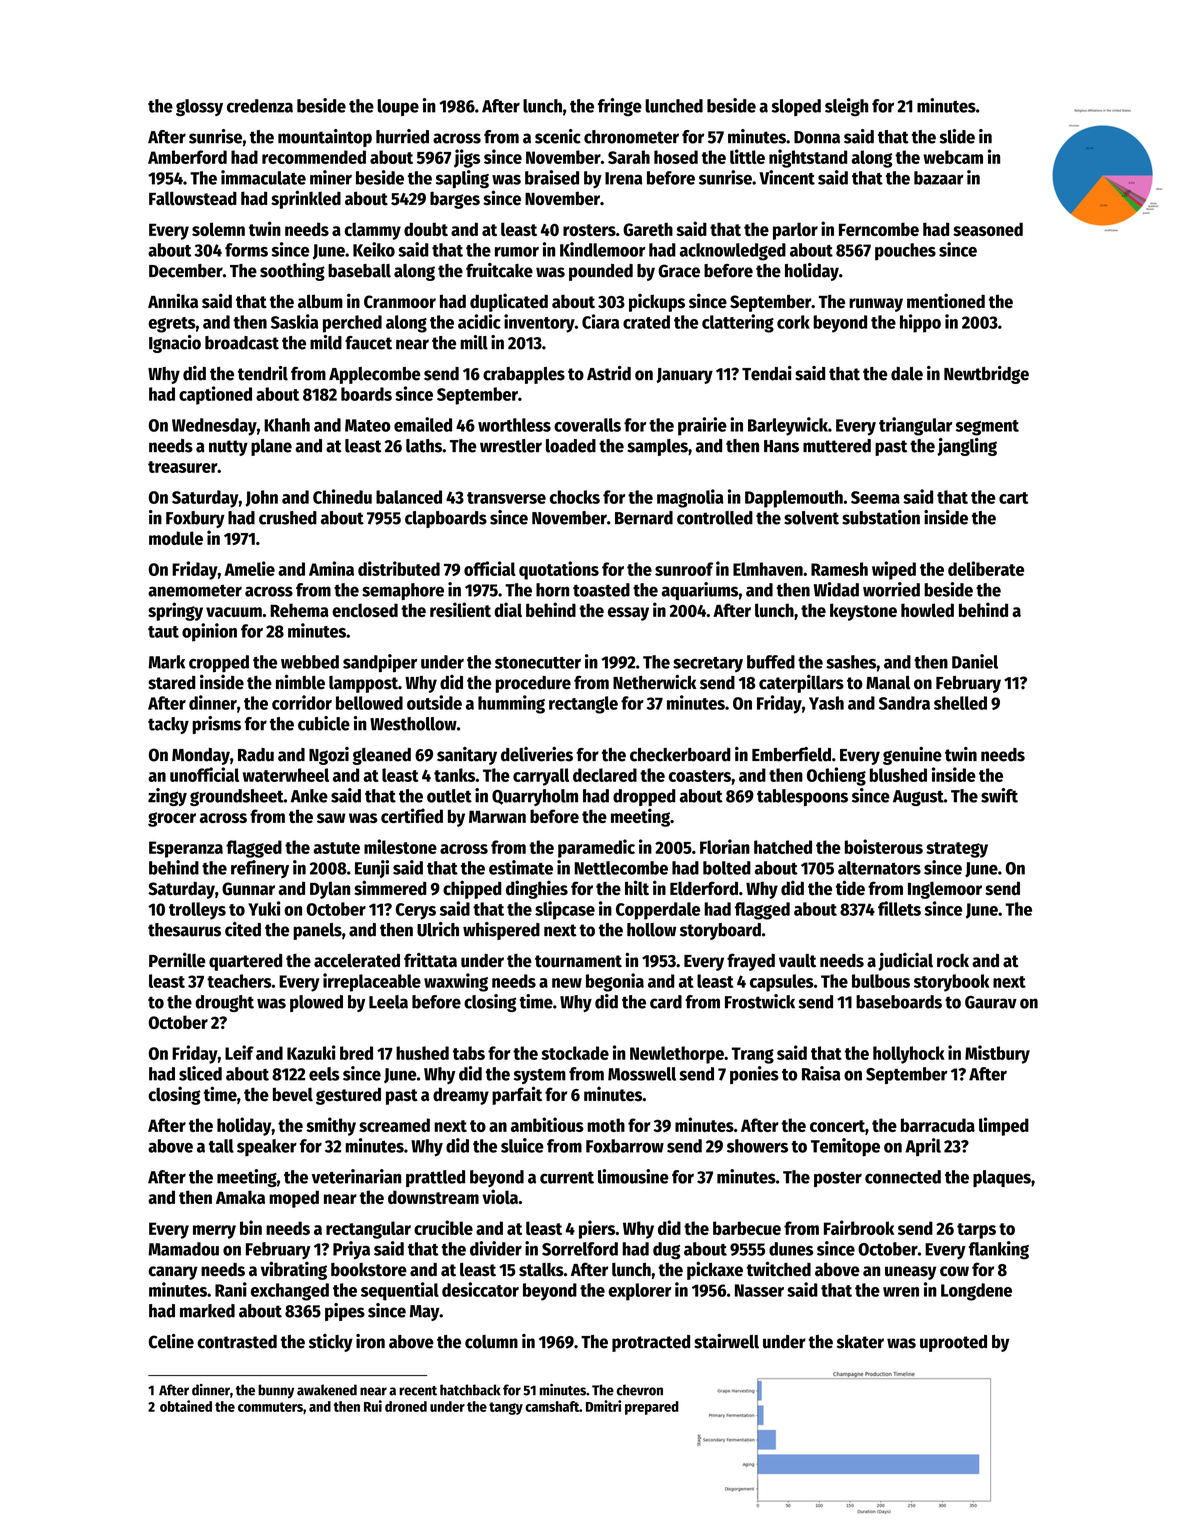 Image resolution: width=1187 pixels, height=1536 pixels. Describe the element at coordinates (214, 1232) in the document. I see `merry` at that location.
